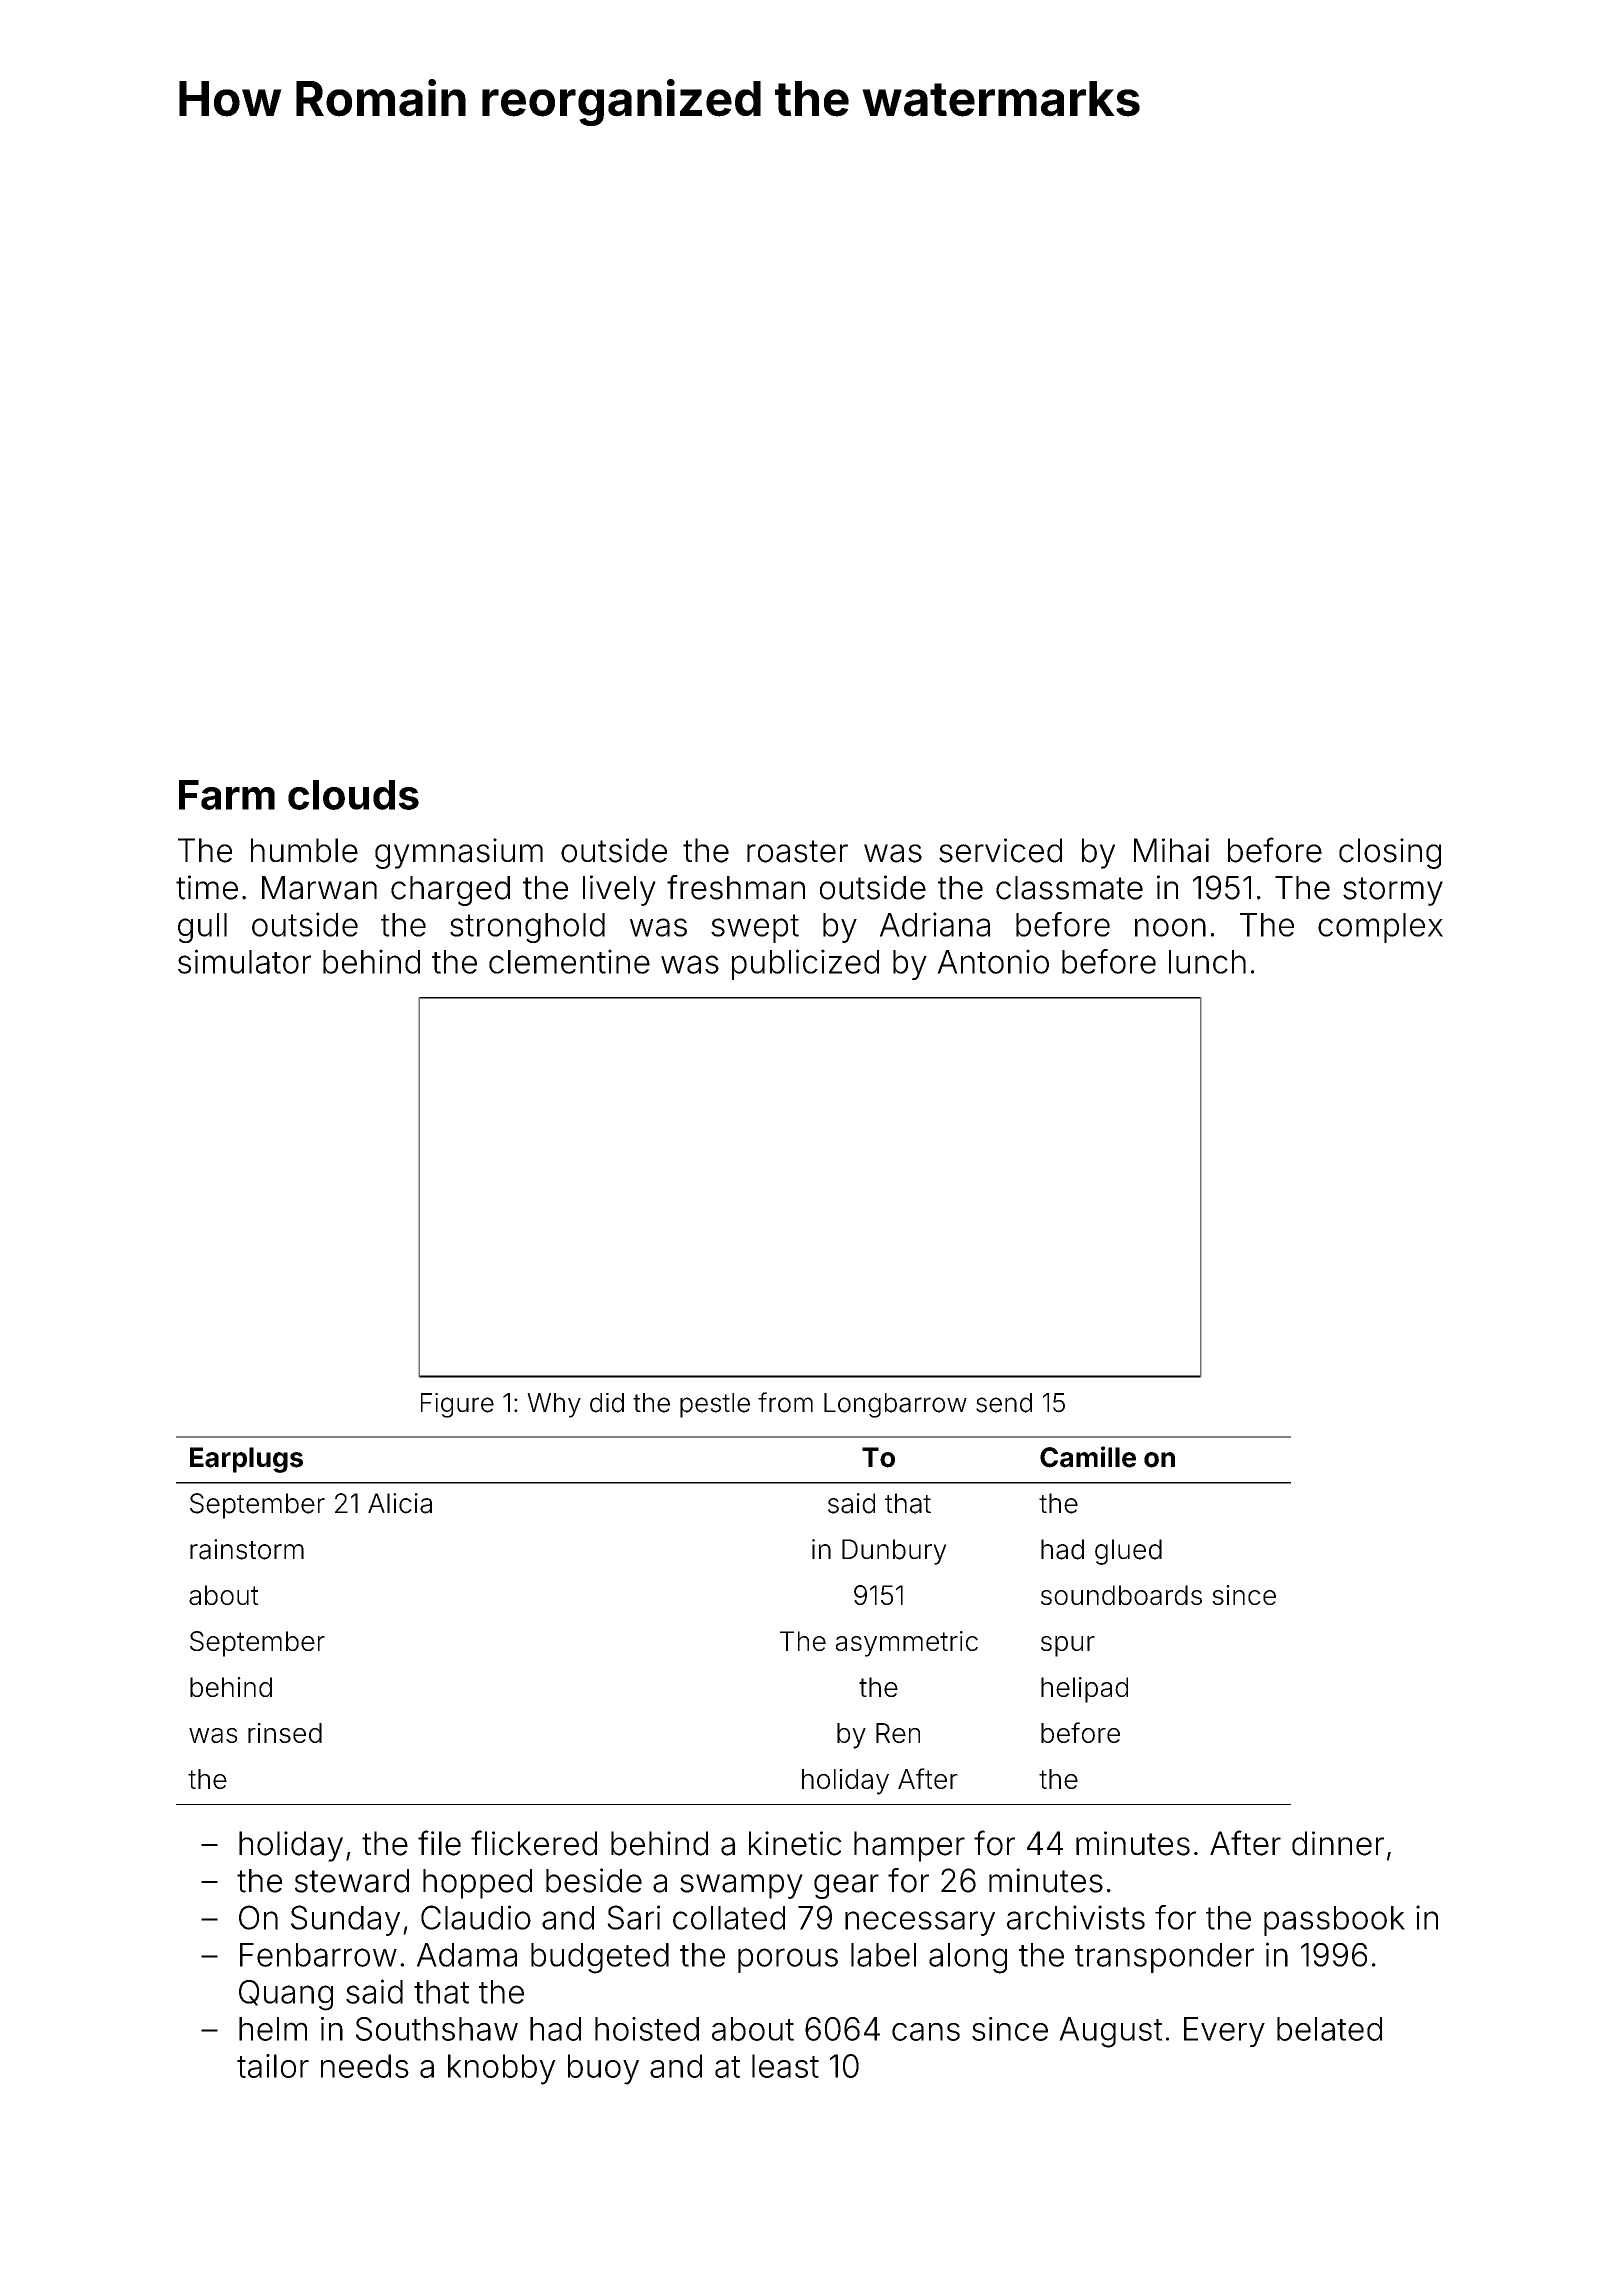 This screenshot has height=2292, width=1620. What do you see at coordinates (805, 964) in the screenshot?
I see `publicized` at bounding box center [805, 964].
